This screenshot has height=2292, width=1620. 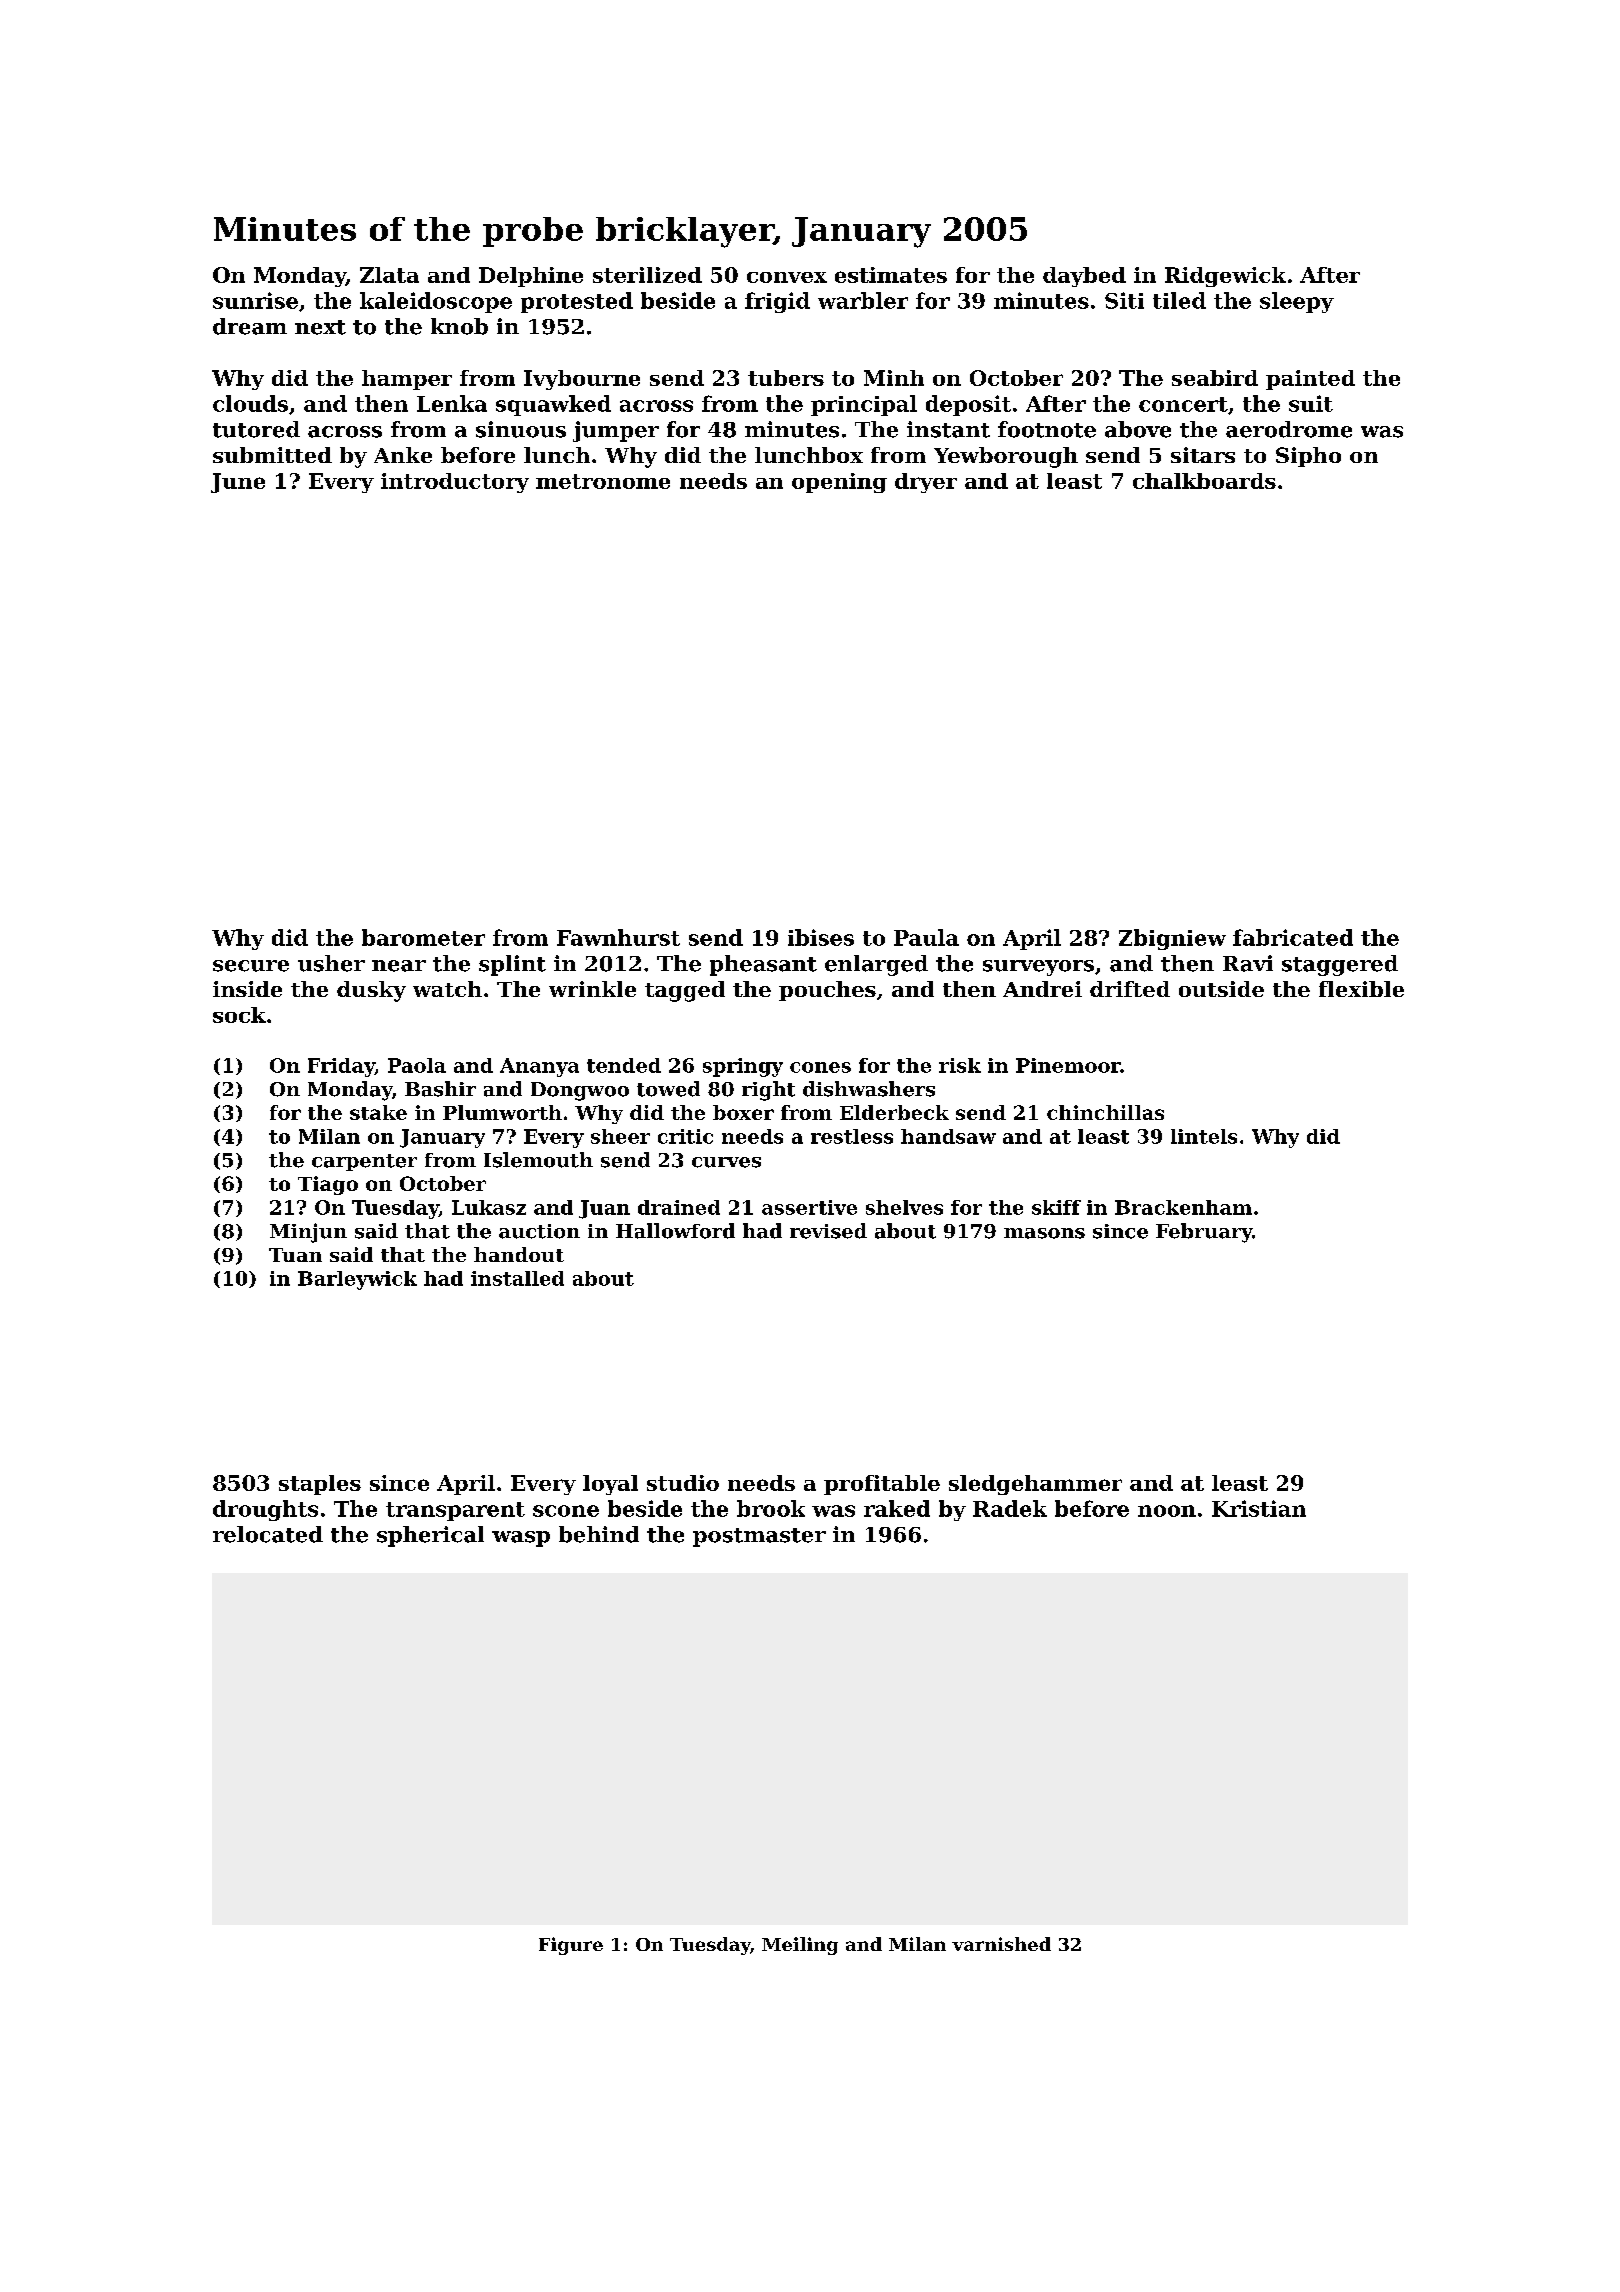 I want to click on Zbigniew, so click(x=1172, y=939).
